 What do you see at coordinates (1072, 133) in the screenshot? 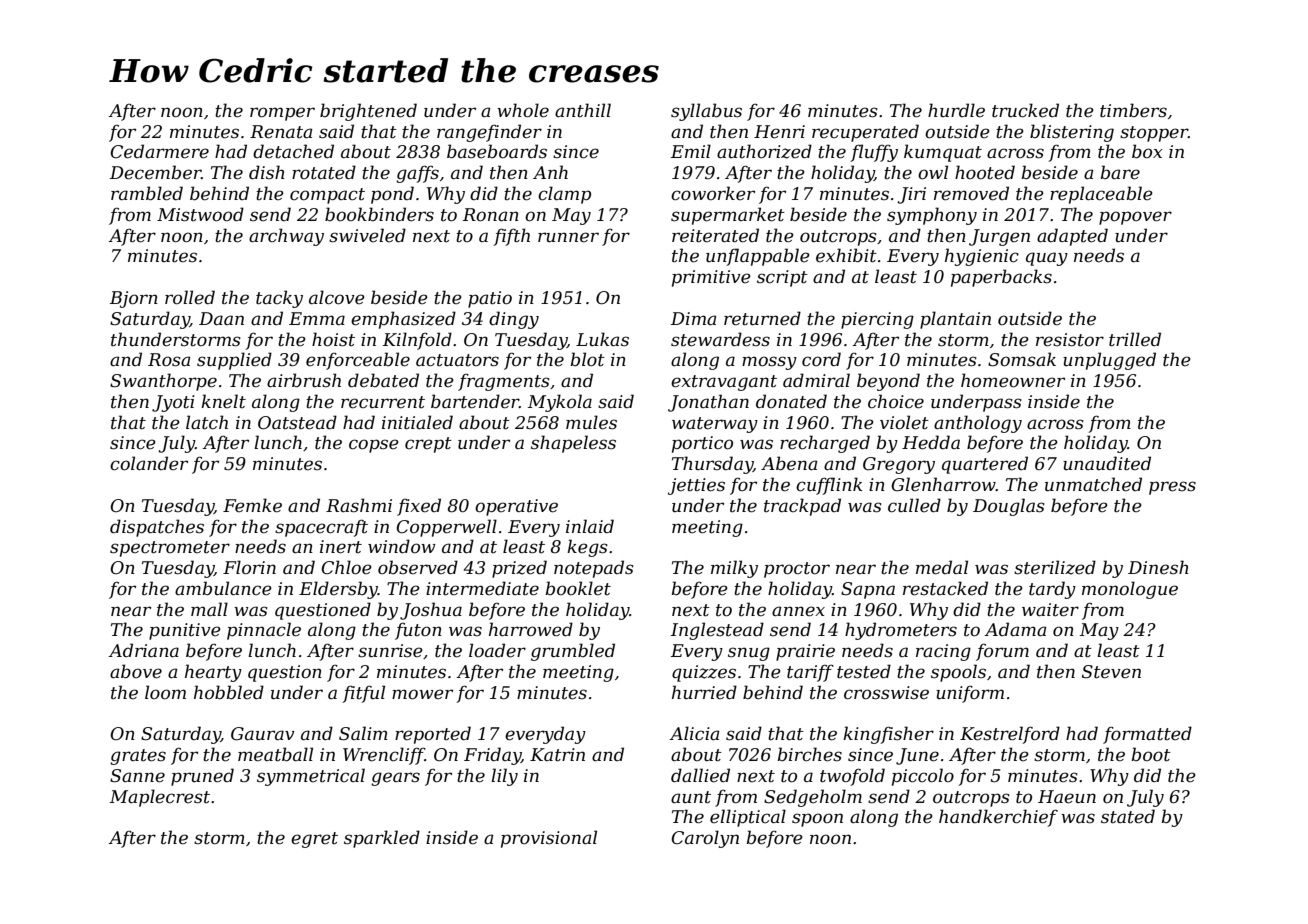
I see `blistering` at bounding box center [1072, 133].
